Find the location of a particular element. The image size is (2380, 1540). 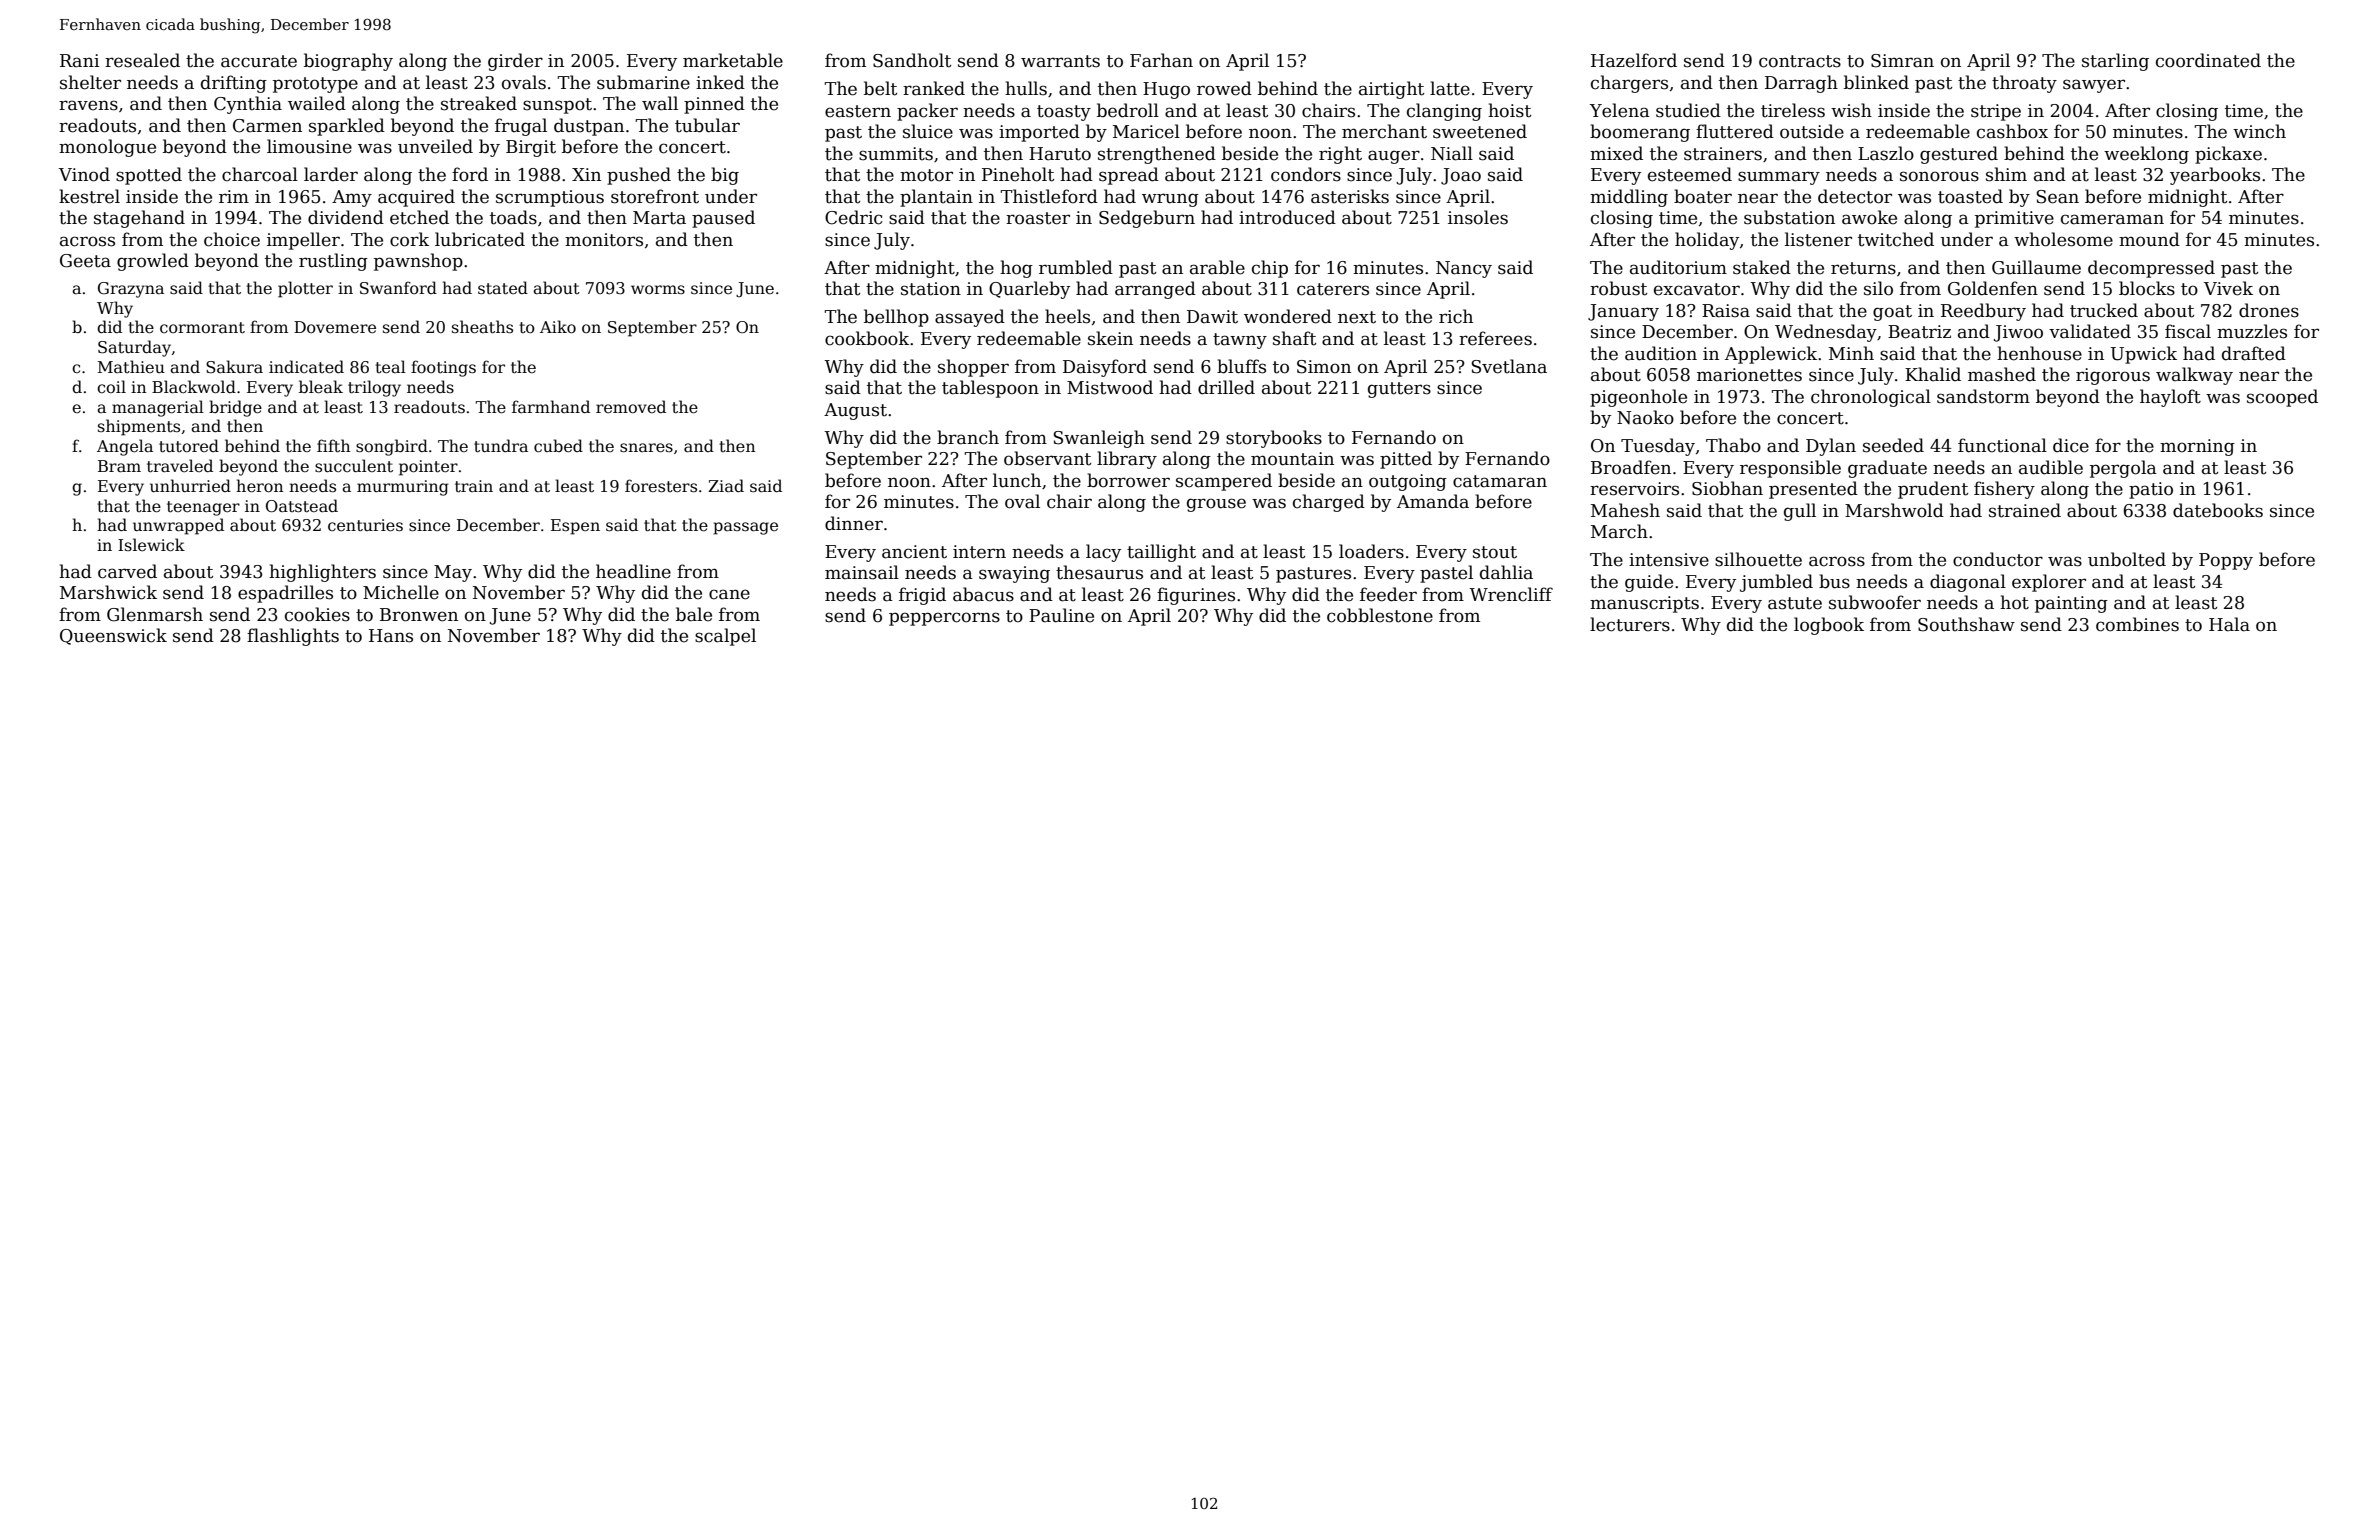

skein is located at coordinates (1110, 338).
